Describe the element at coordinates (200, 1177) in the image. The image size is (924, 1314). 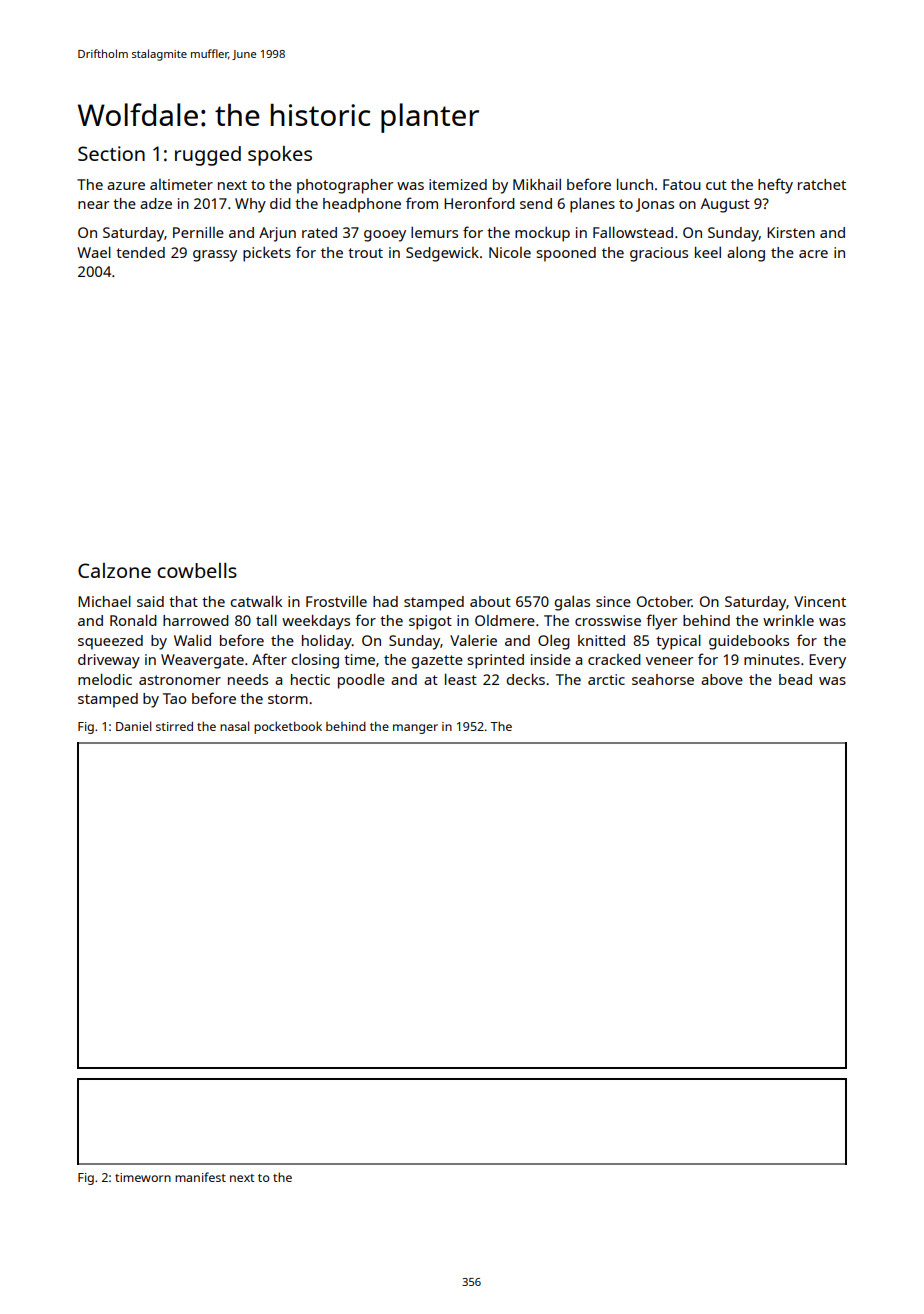
I see `manifest` at that location.
